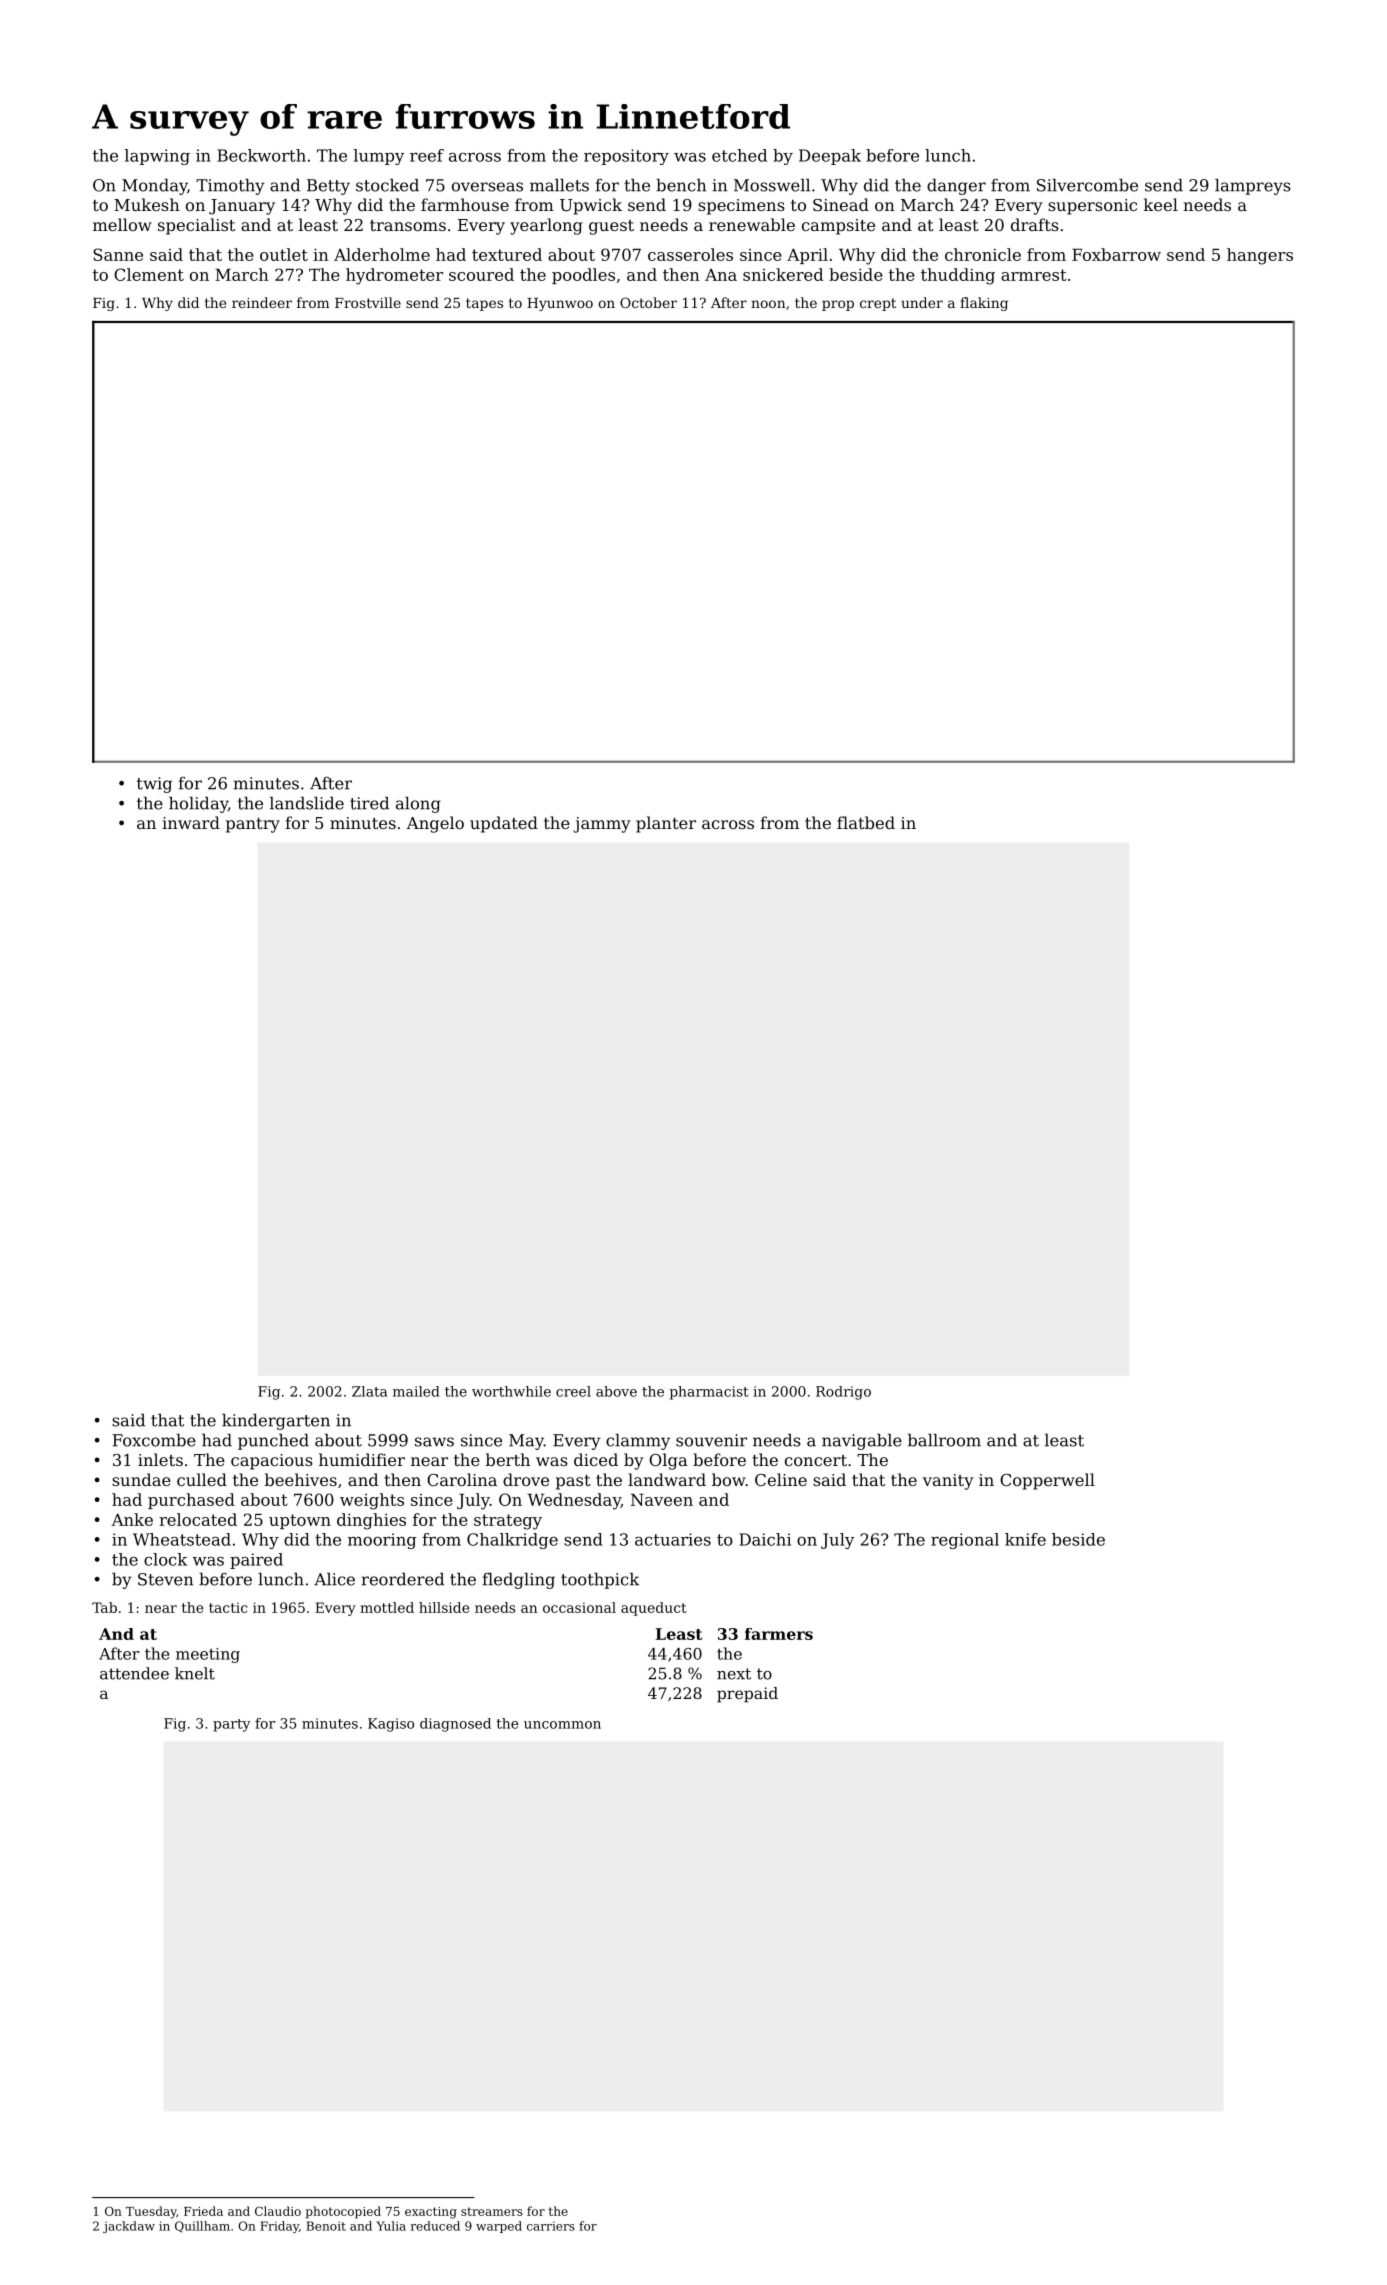 This document has width=1387, height=2285. Describe the element at coordinates (739, 155) in the document. I see `etched` at that location.
